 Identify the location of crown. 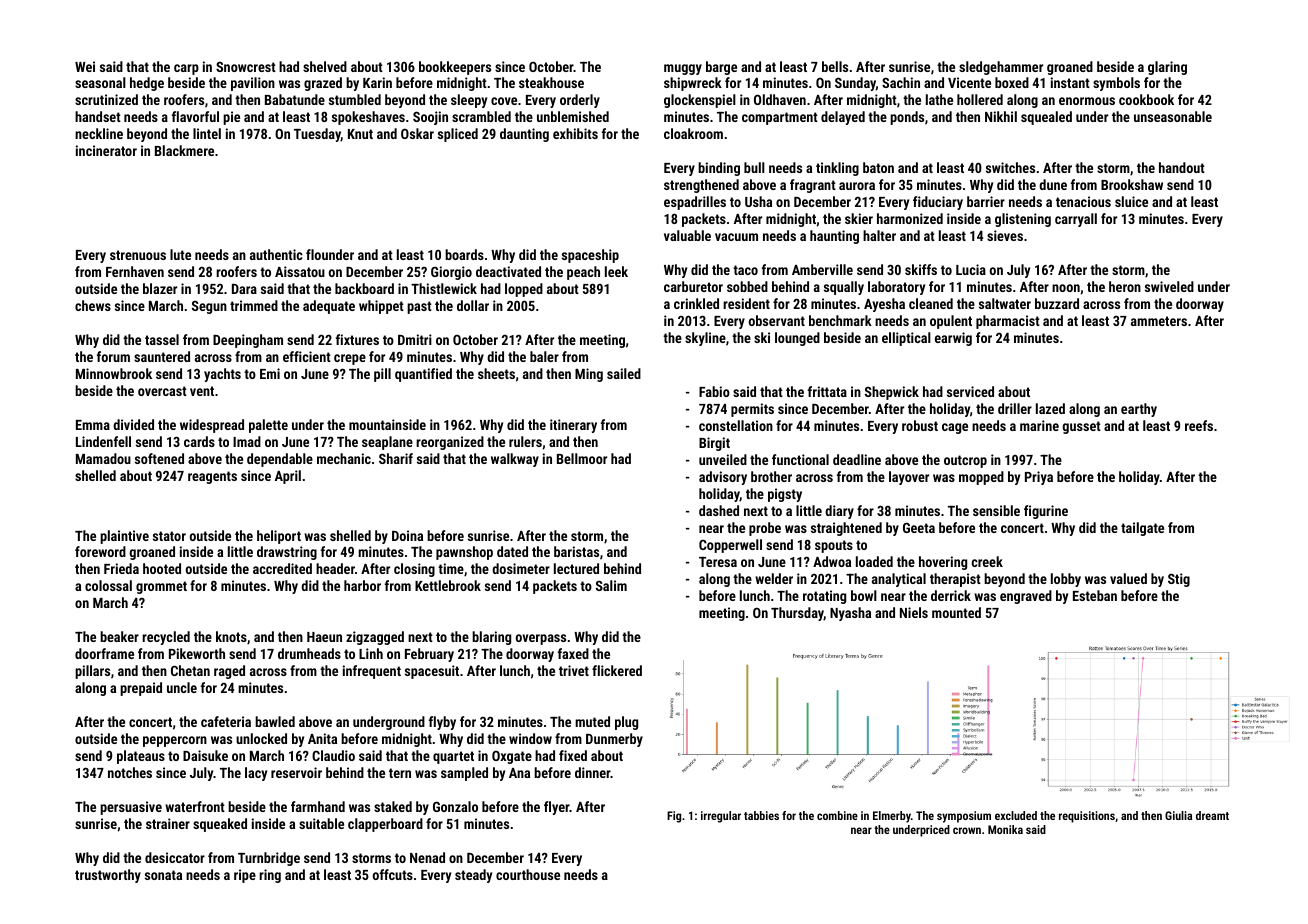
(967, 830).
